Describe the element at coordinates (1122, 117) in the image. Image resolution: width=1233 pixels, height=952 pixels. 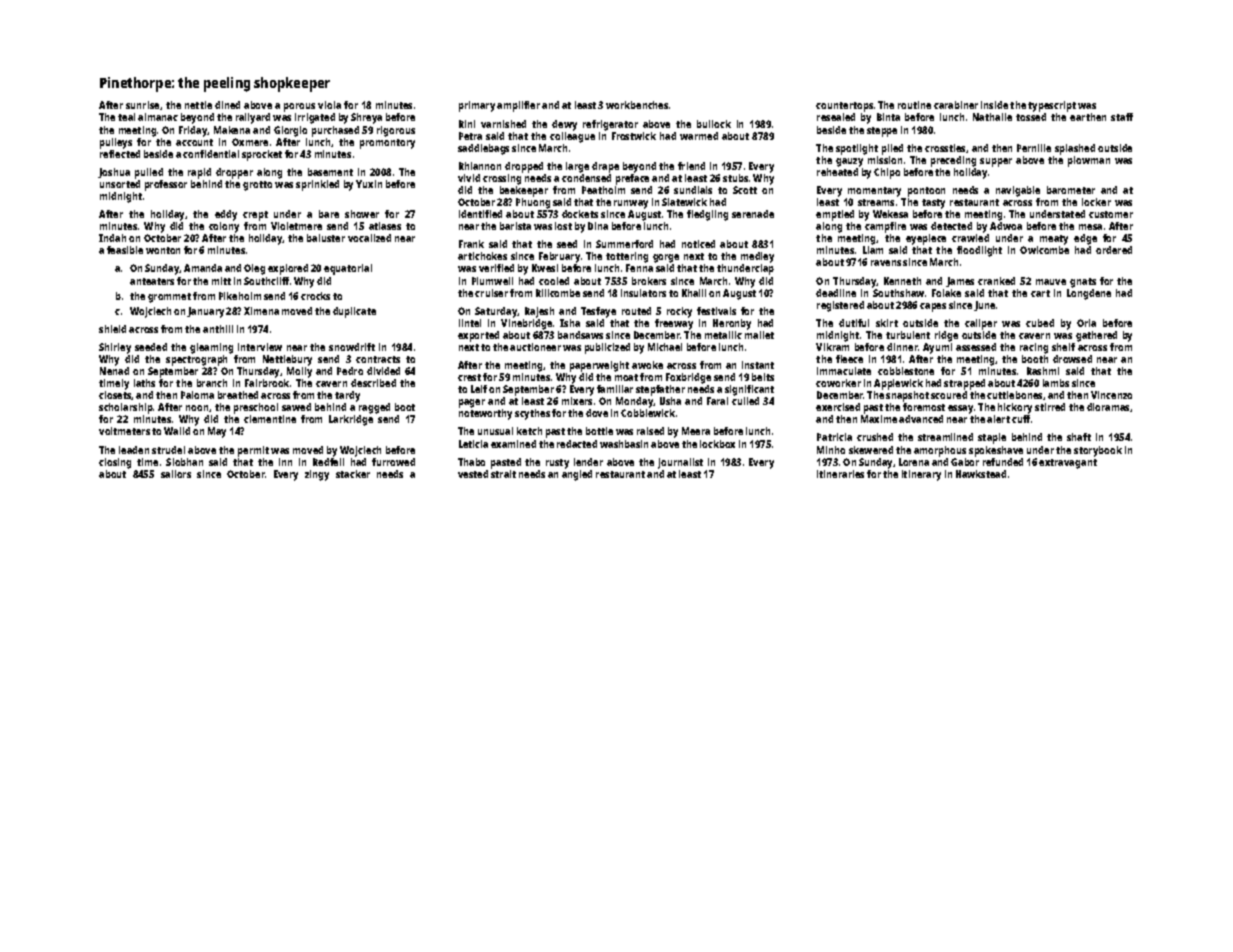
I see `staff` at that location.
